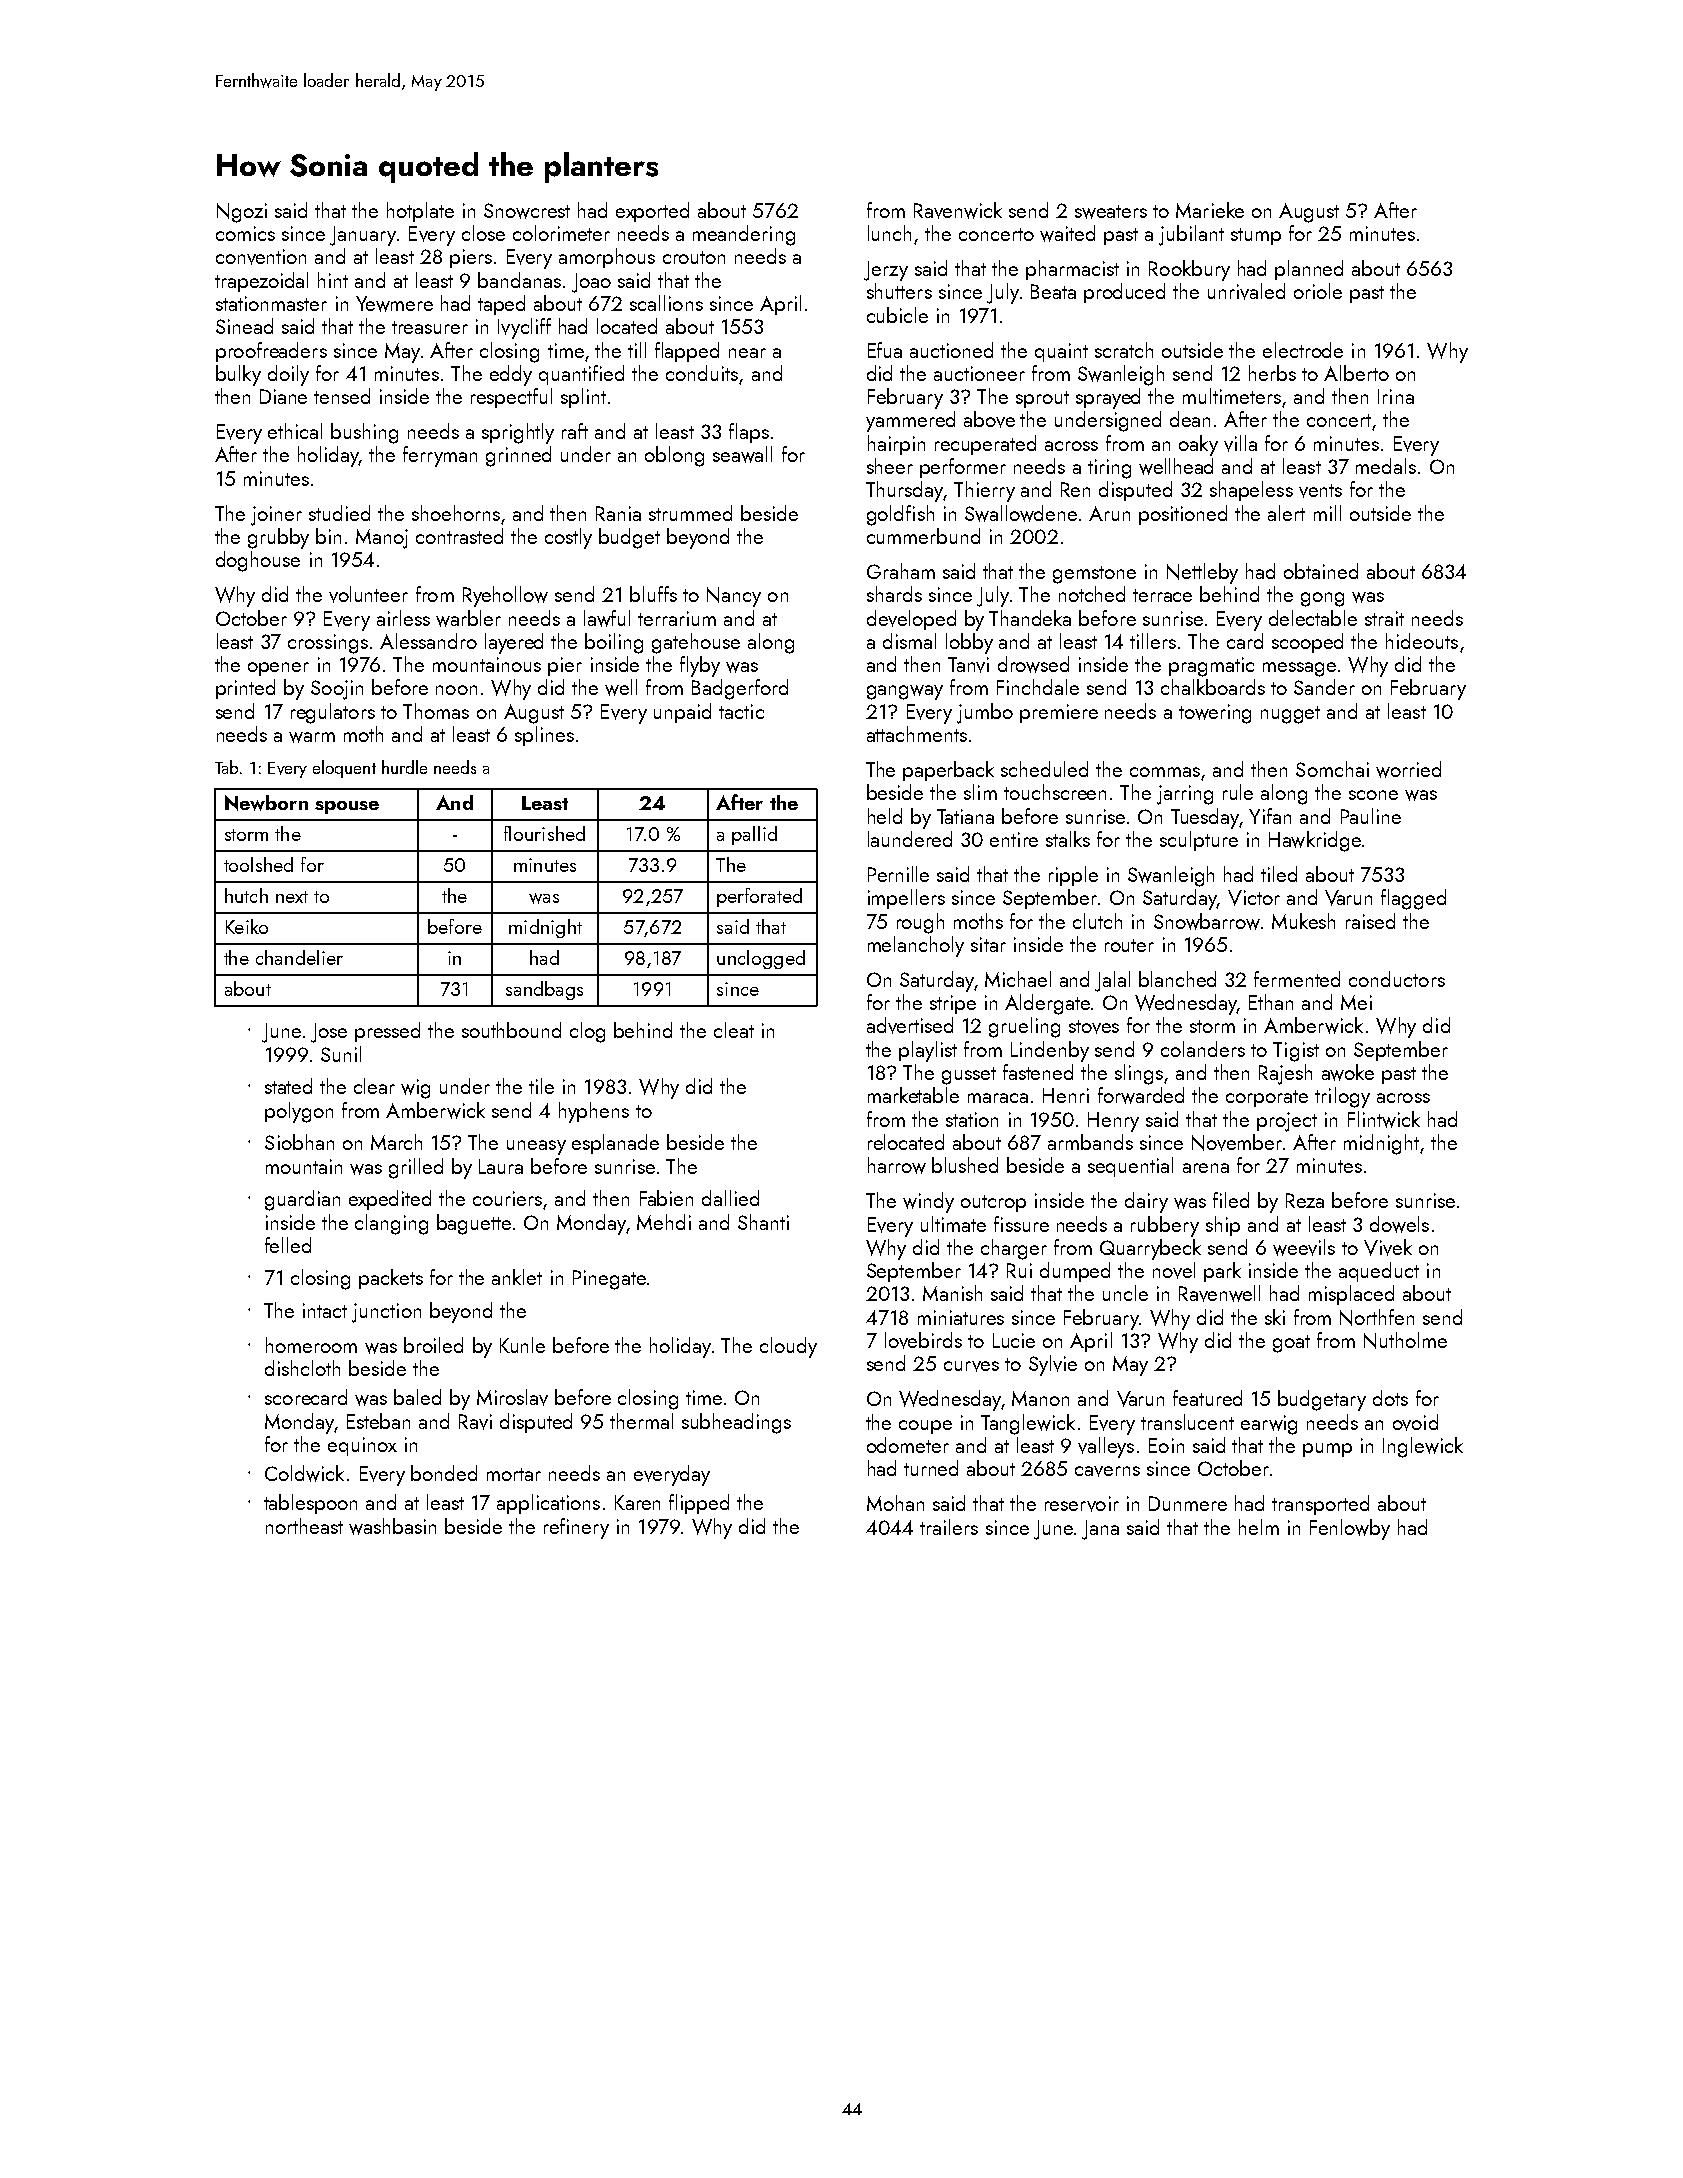  Describe the element at coordinates (889, 233) in the screenshot. I see `lunch` at that location.
